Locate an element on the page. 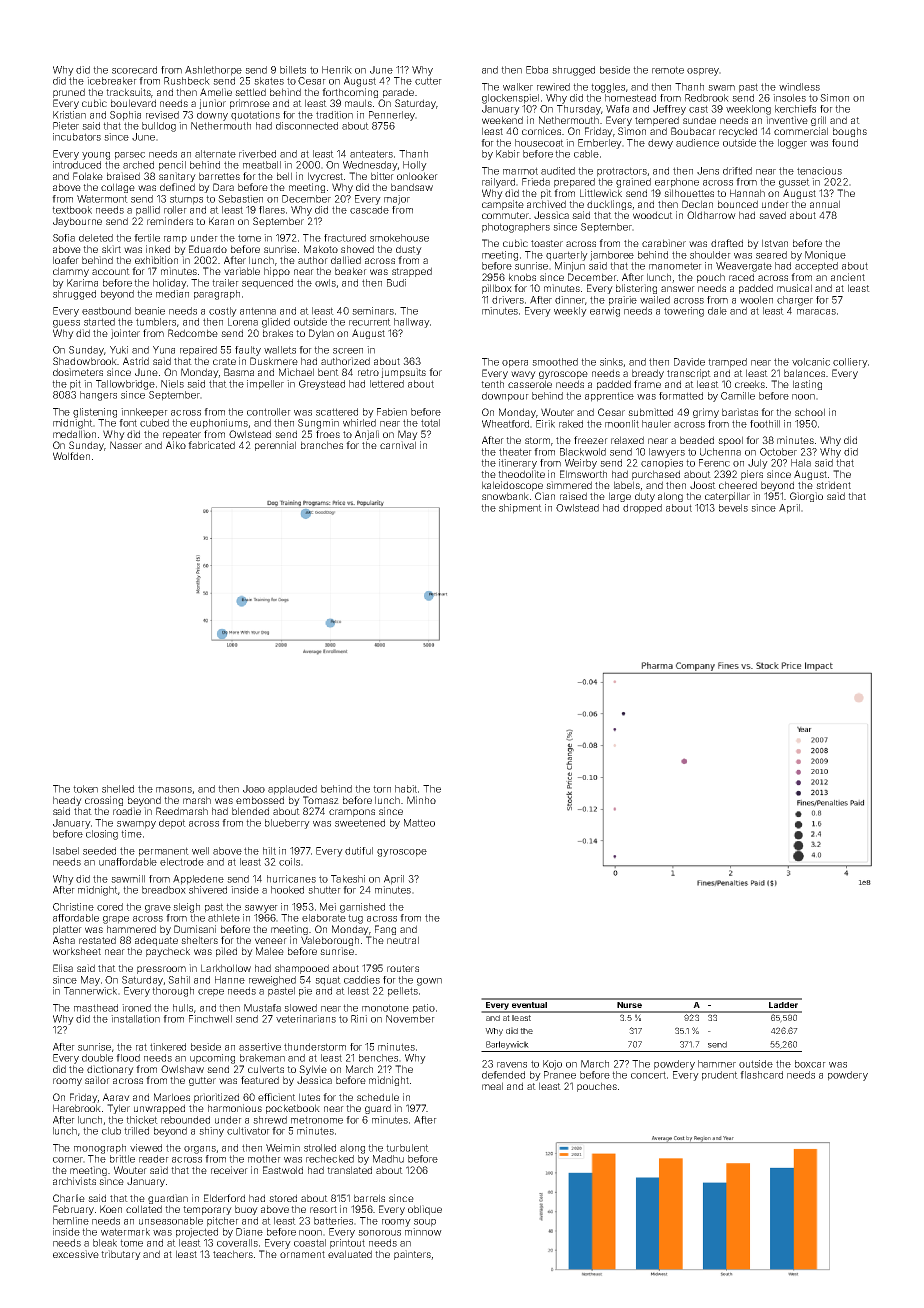 The width and height of the document is (924, 1308). roadie is located at coordinates (127, 811).
